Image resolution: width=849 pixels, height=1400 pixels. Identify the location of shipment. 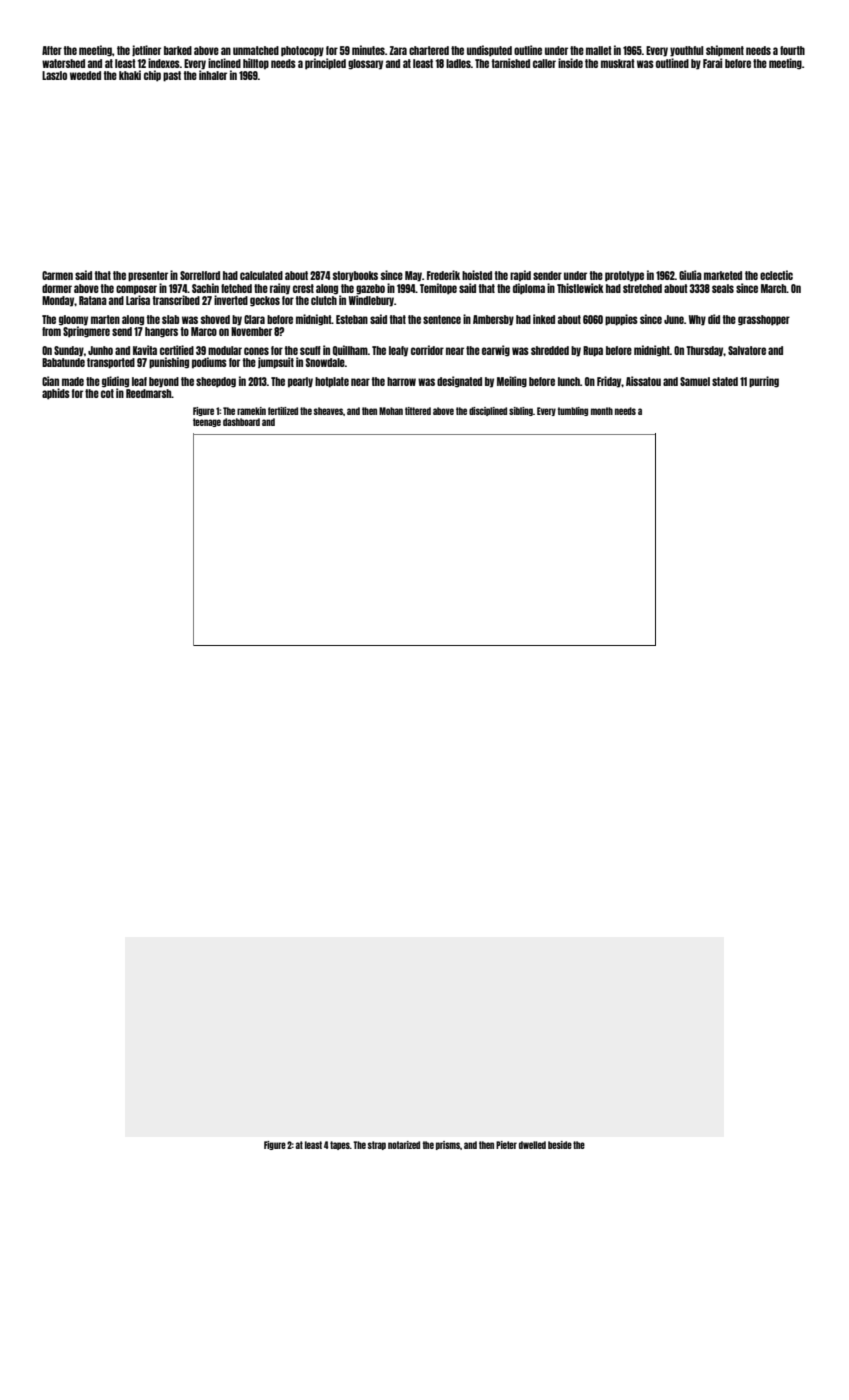
(725, 51).
